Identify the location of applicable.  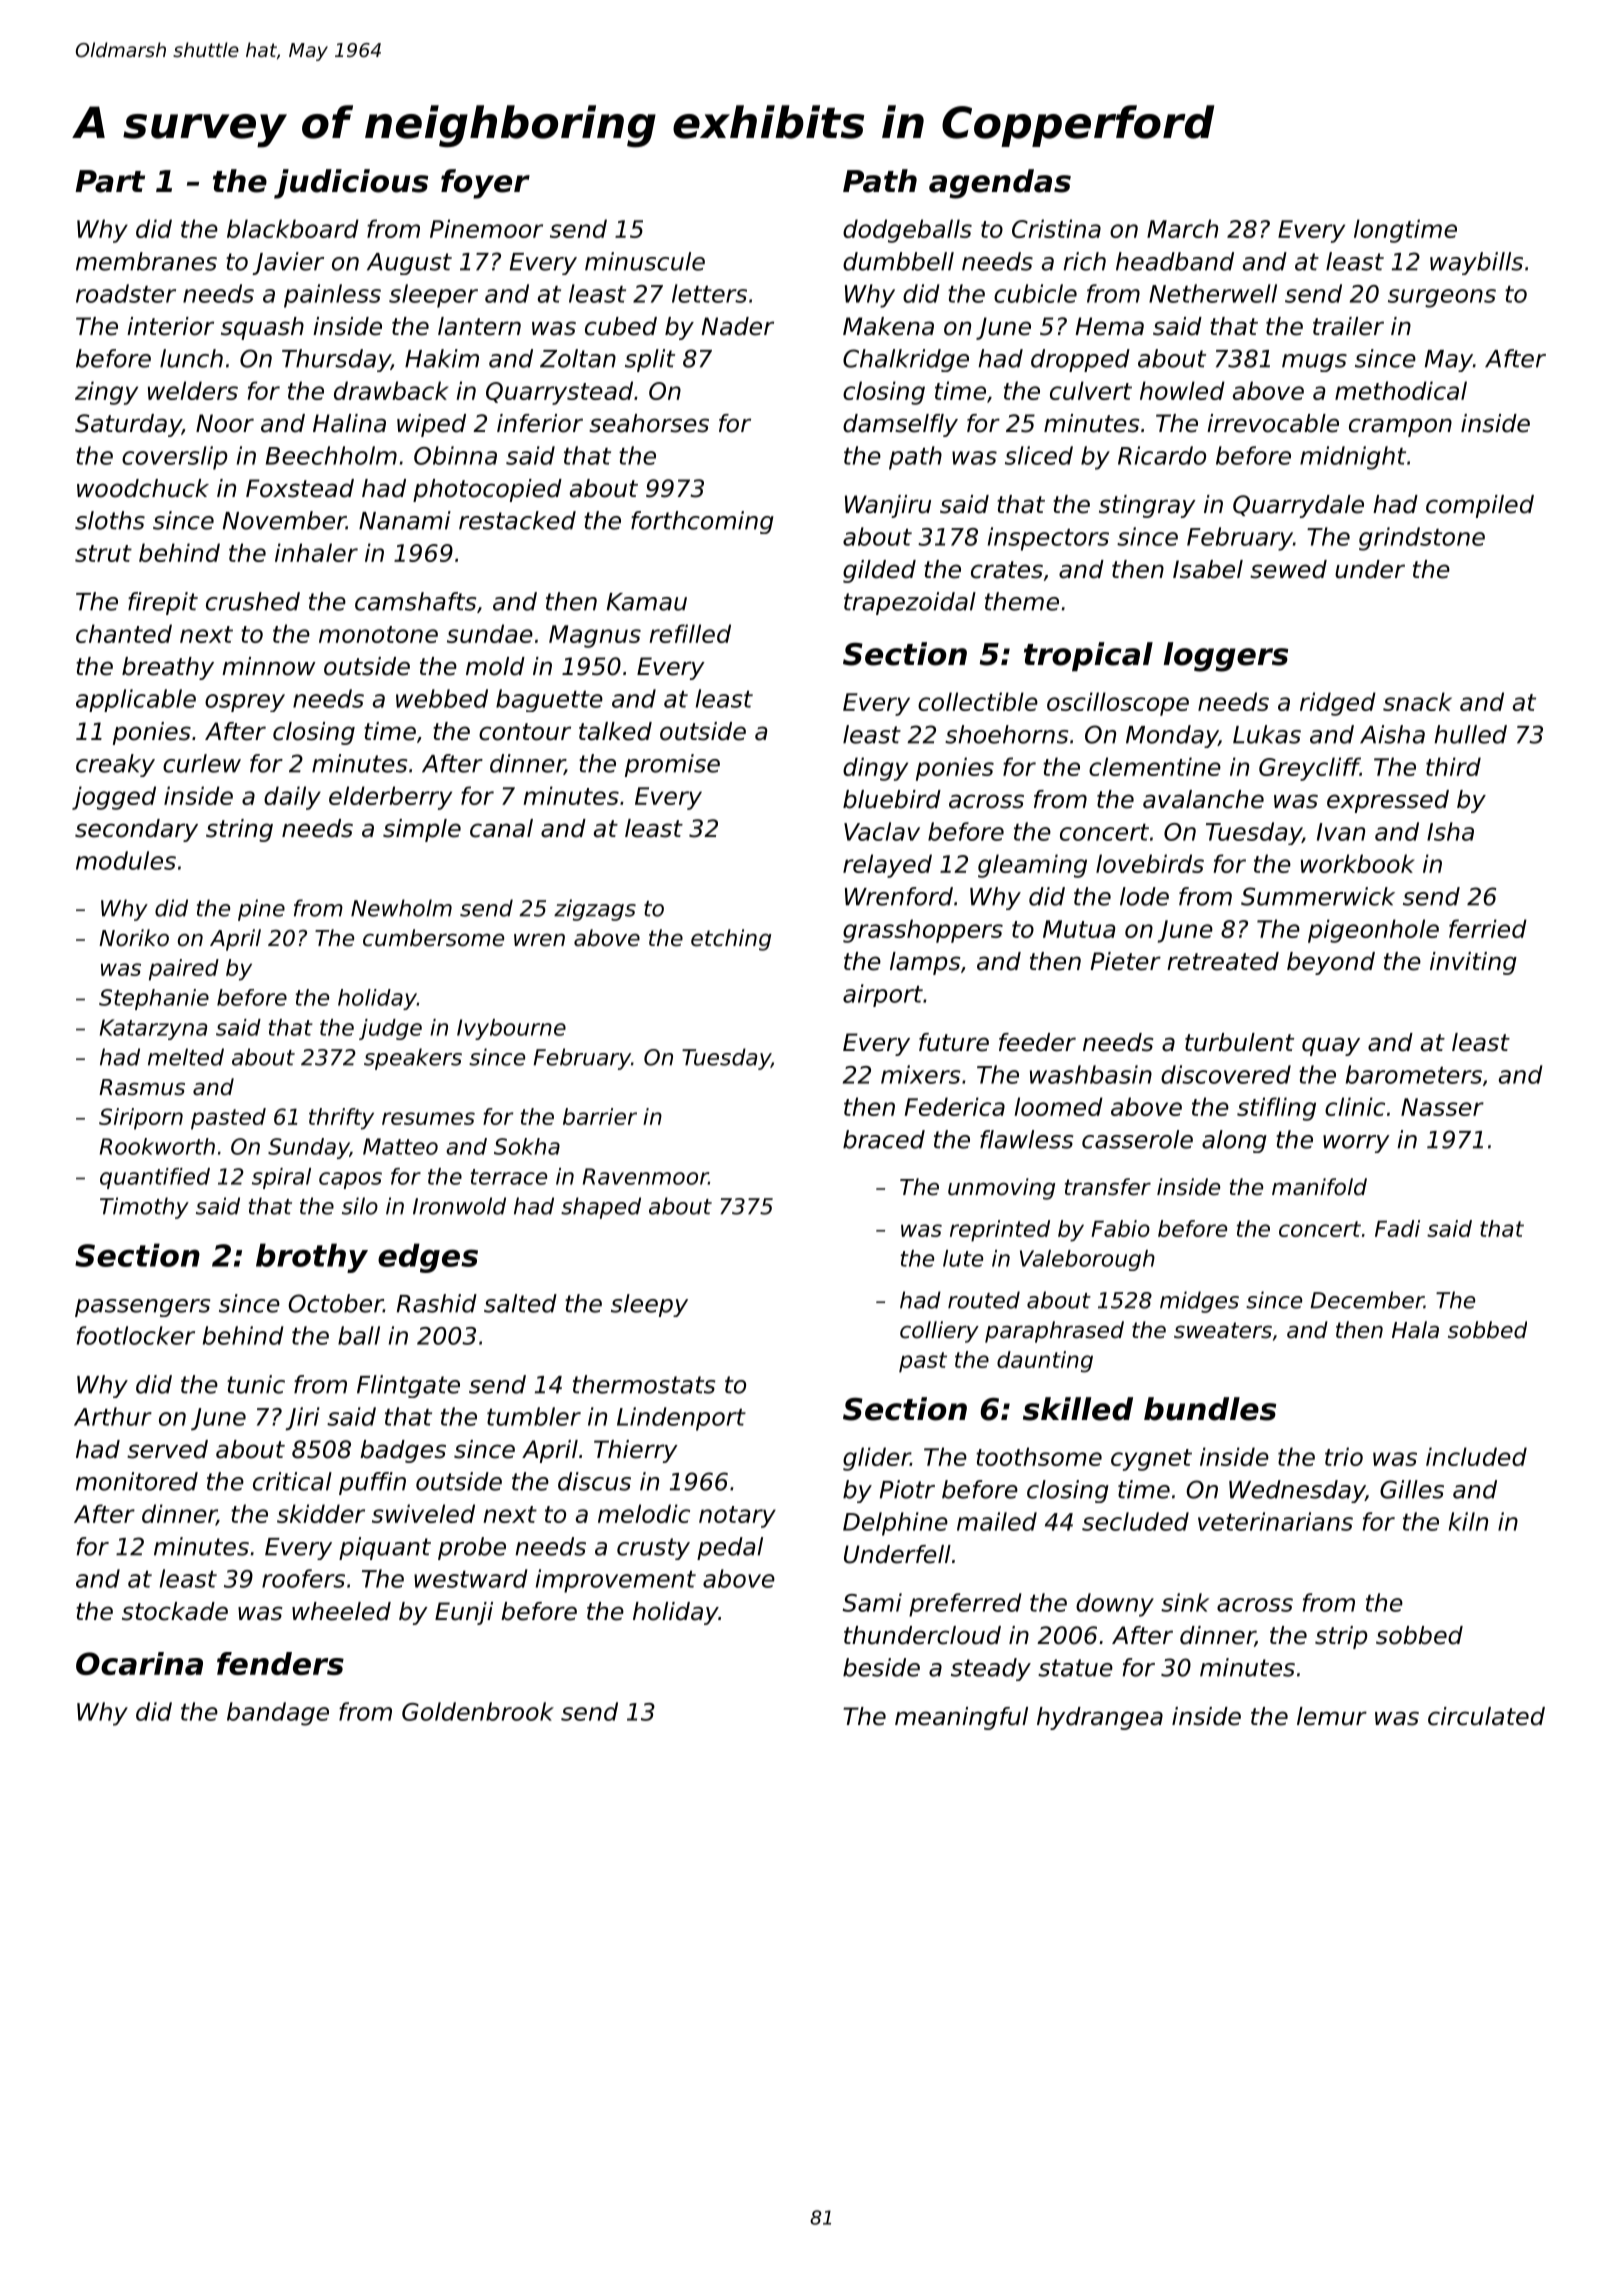
(136, 700).
